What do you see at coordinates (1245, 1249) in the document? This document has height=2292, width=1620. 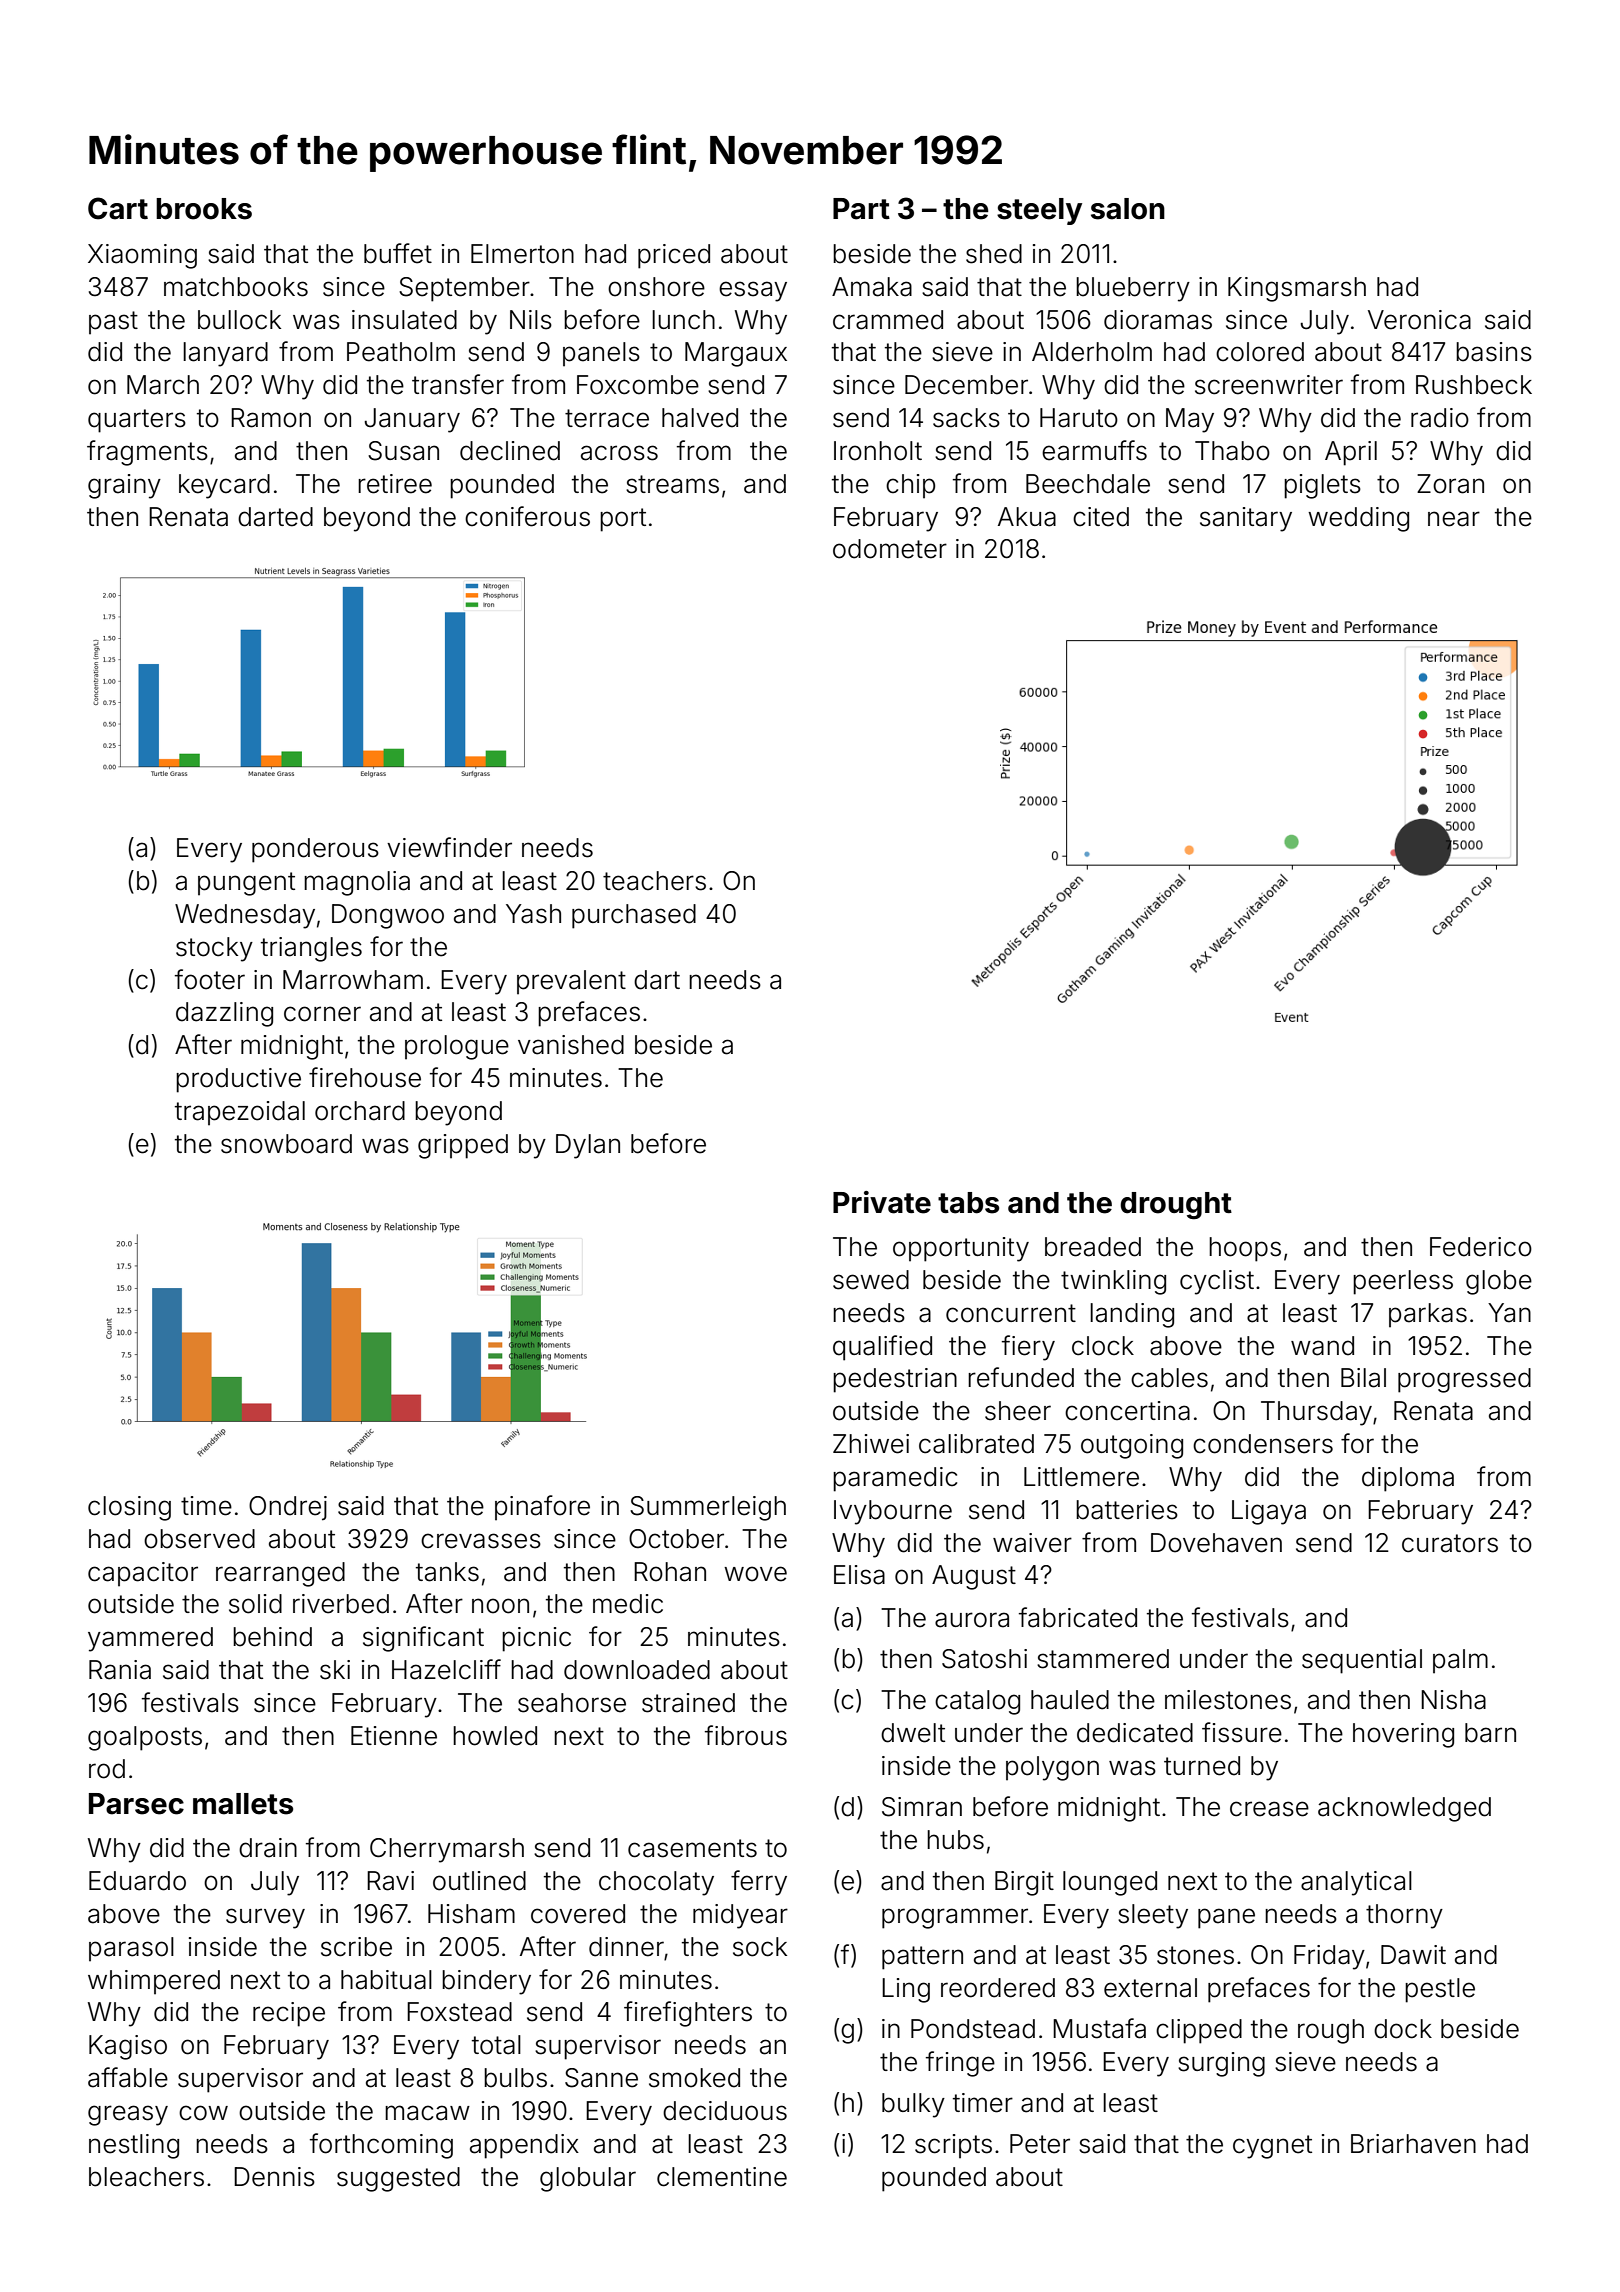 I see `hoops` at bounding box center [1245, 1249].
